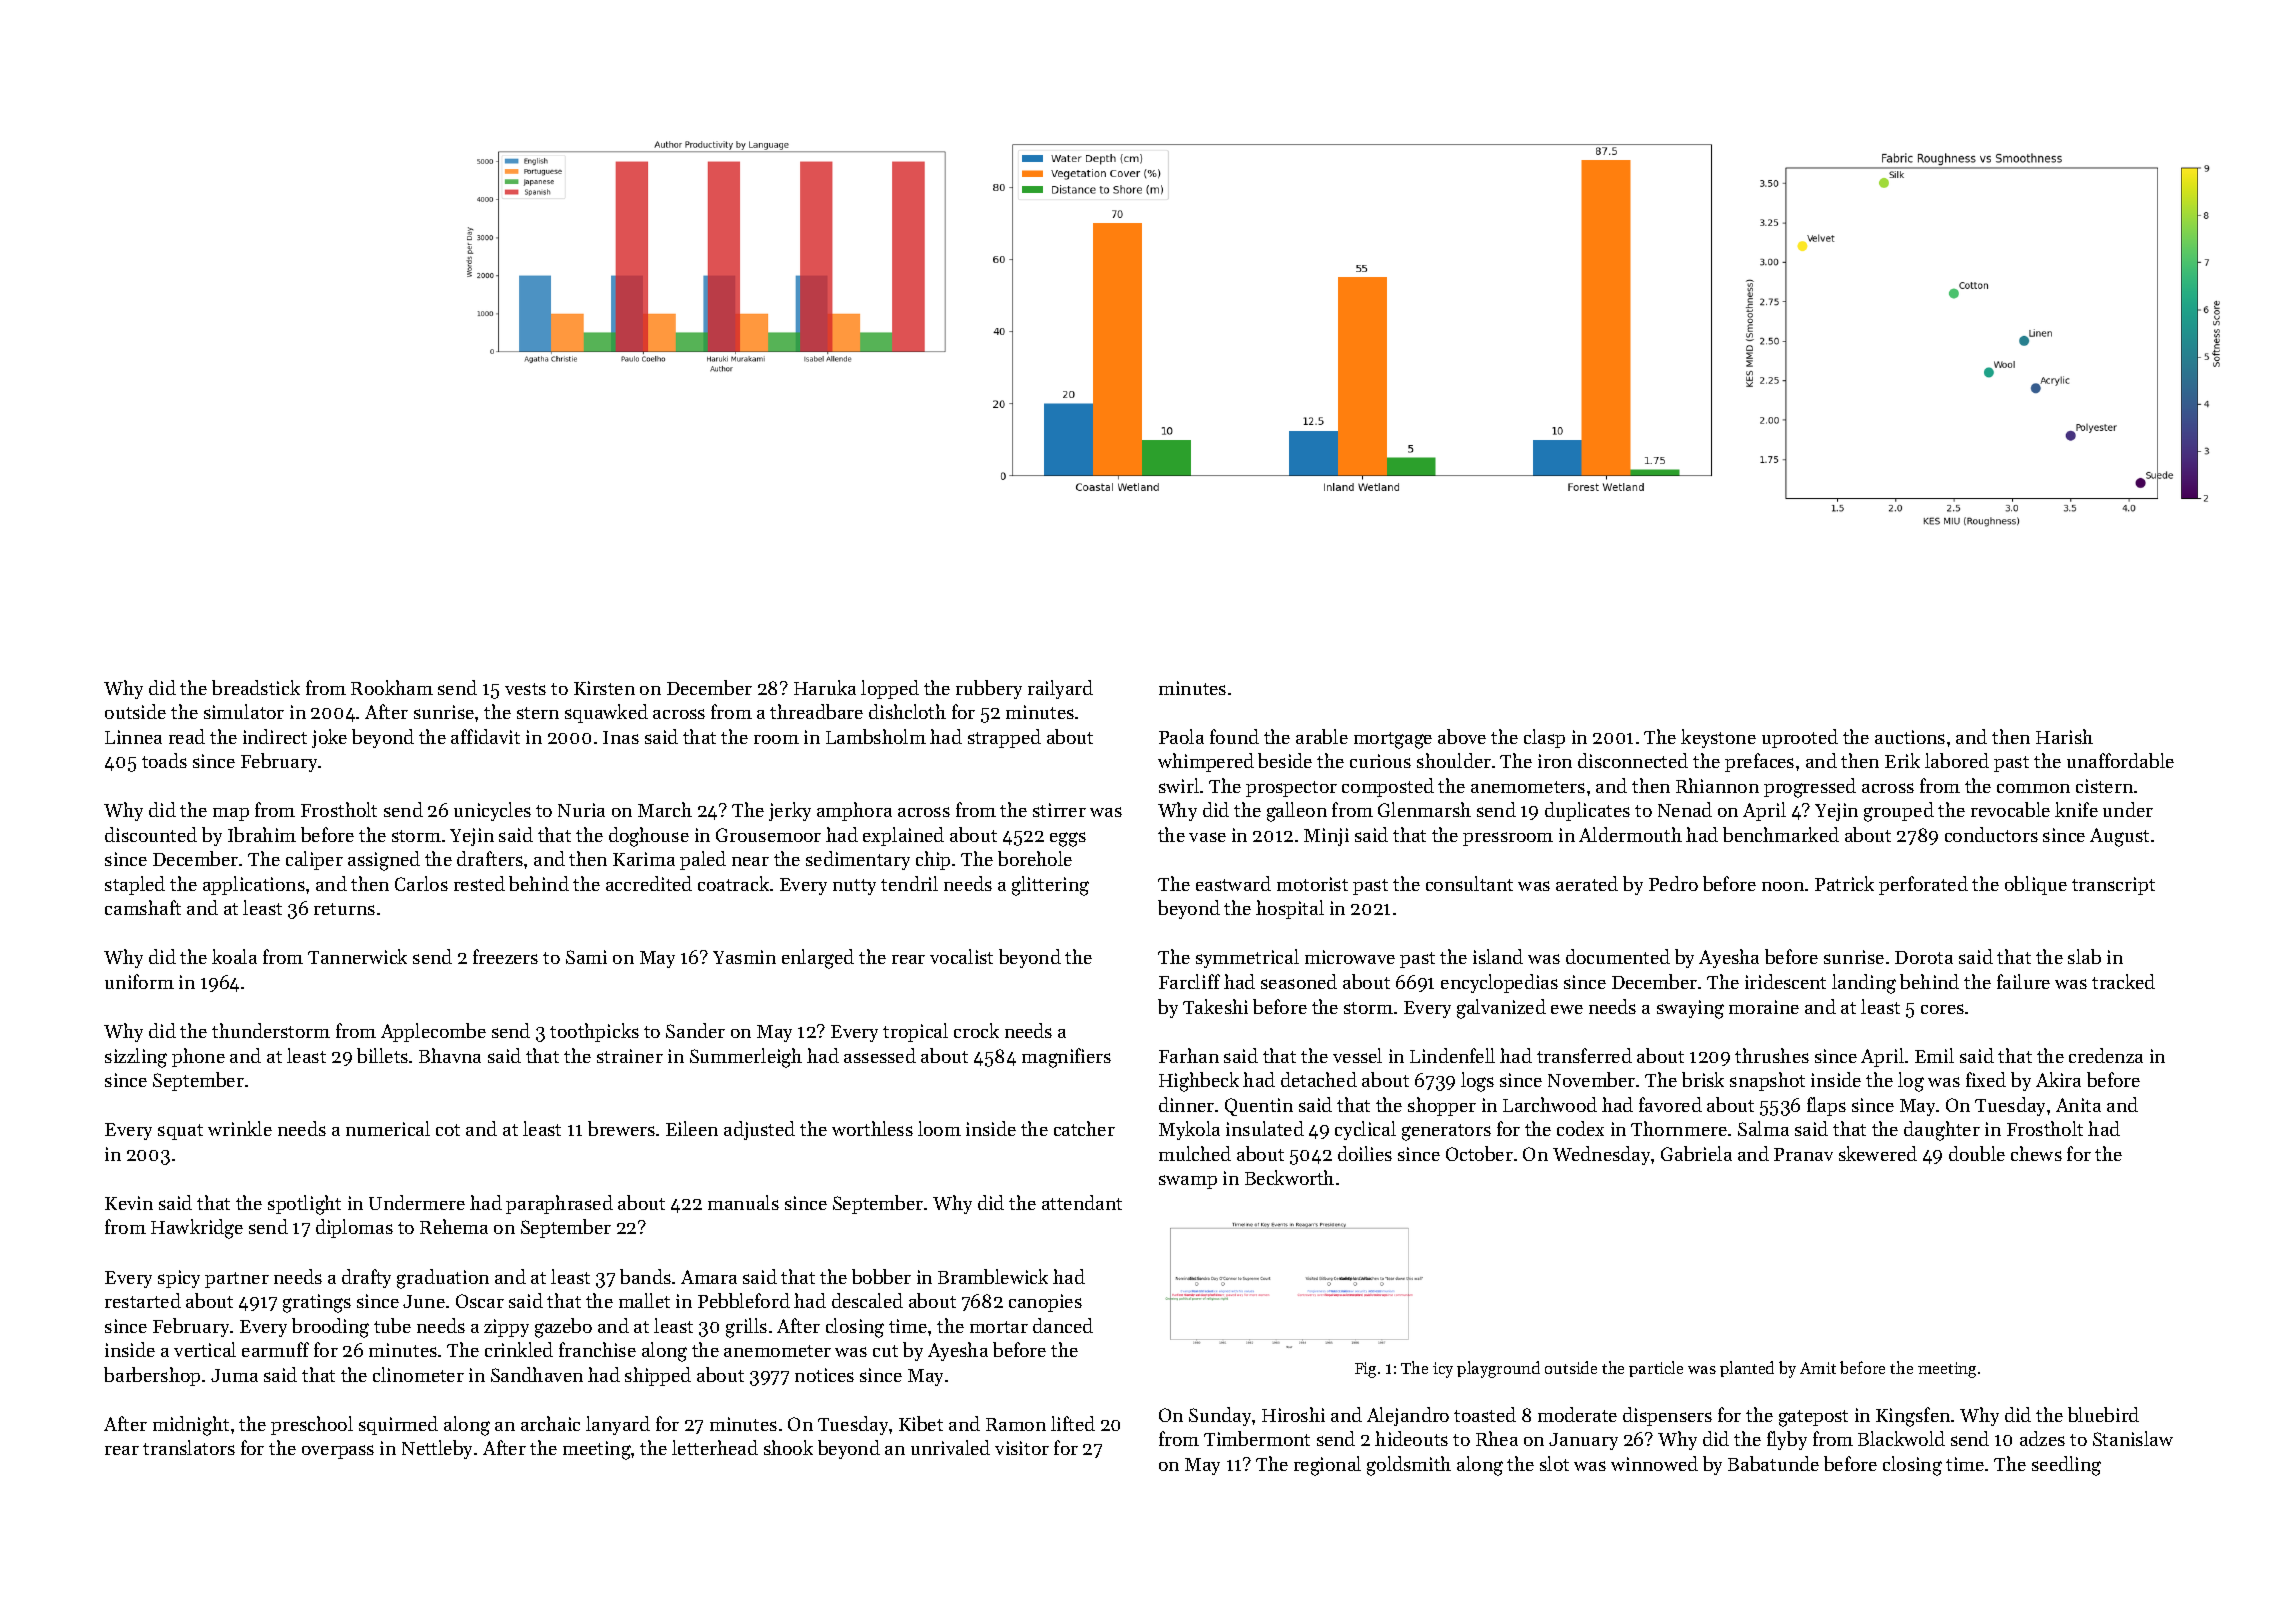 The height and width of the image is (1614, 2282). What do you see at coordinates (2010, 809) in the image?
I see `revocable` at bounding box center [2010, 809].
